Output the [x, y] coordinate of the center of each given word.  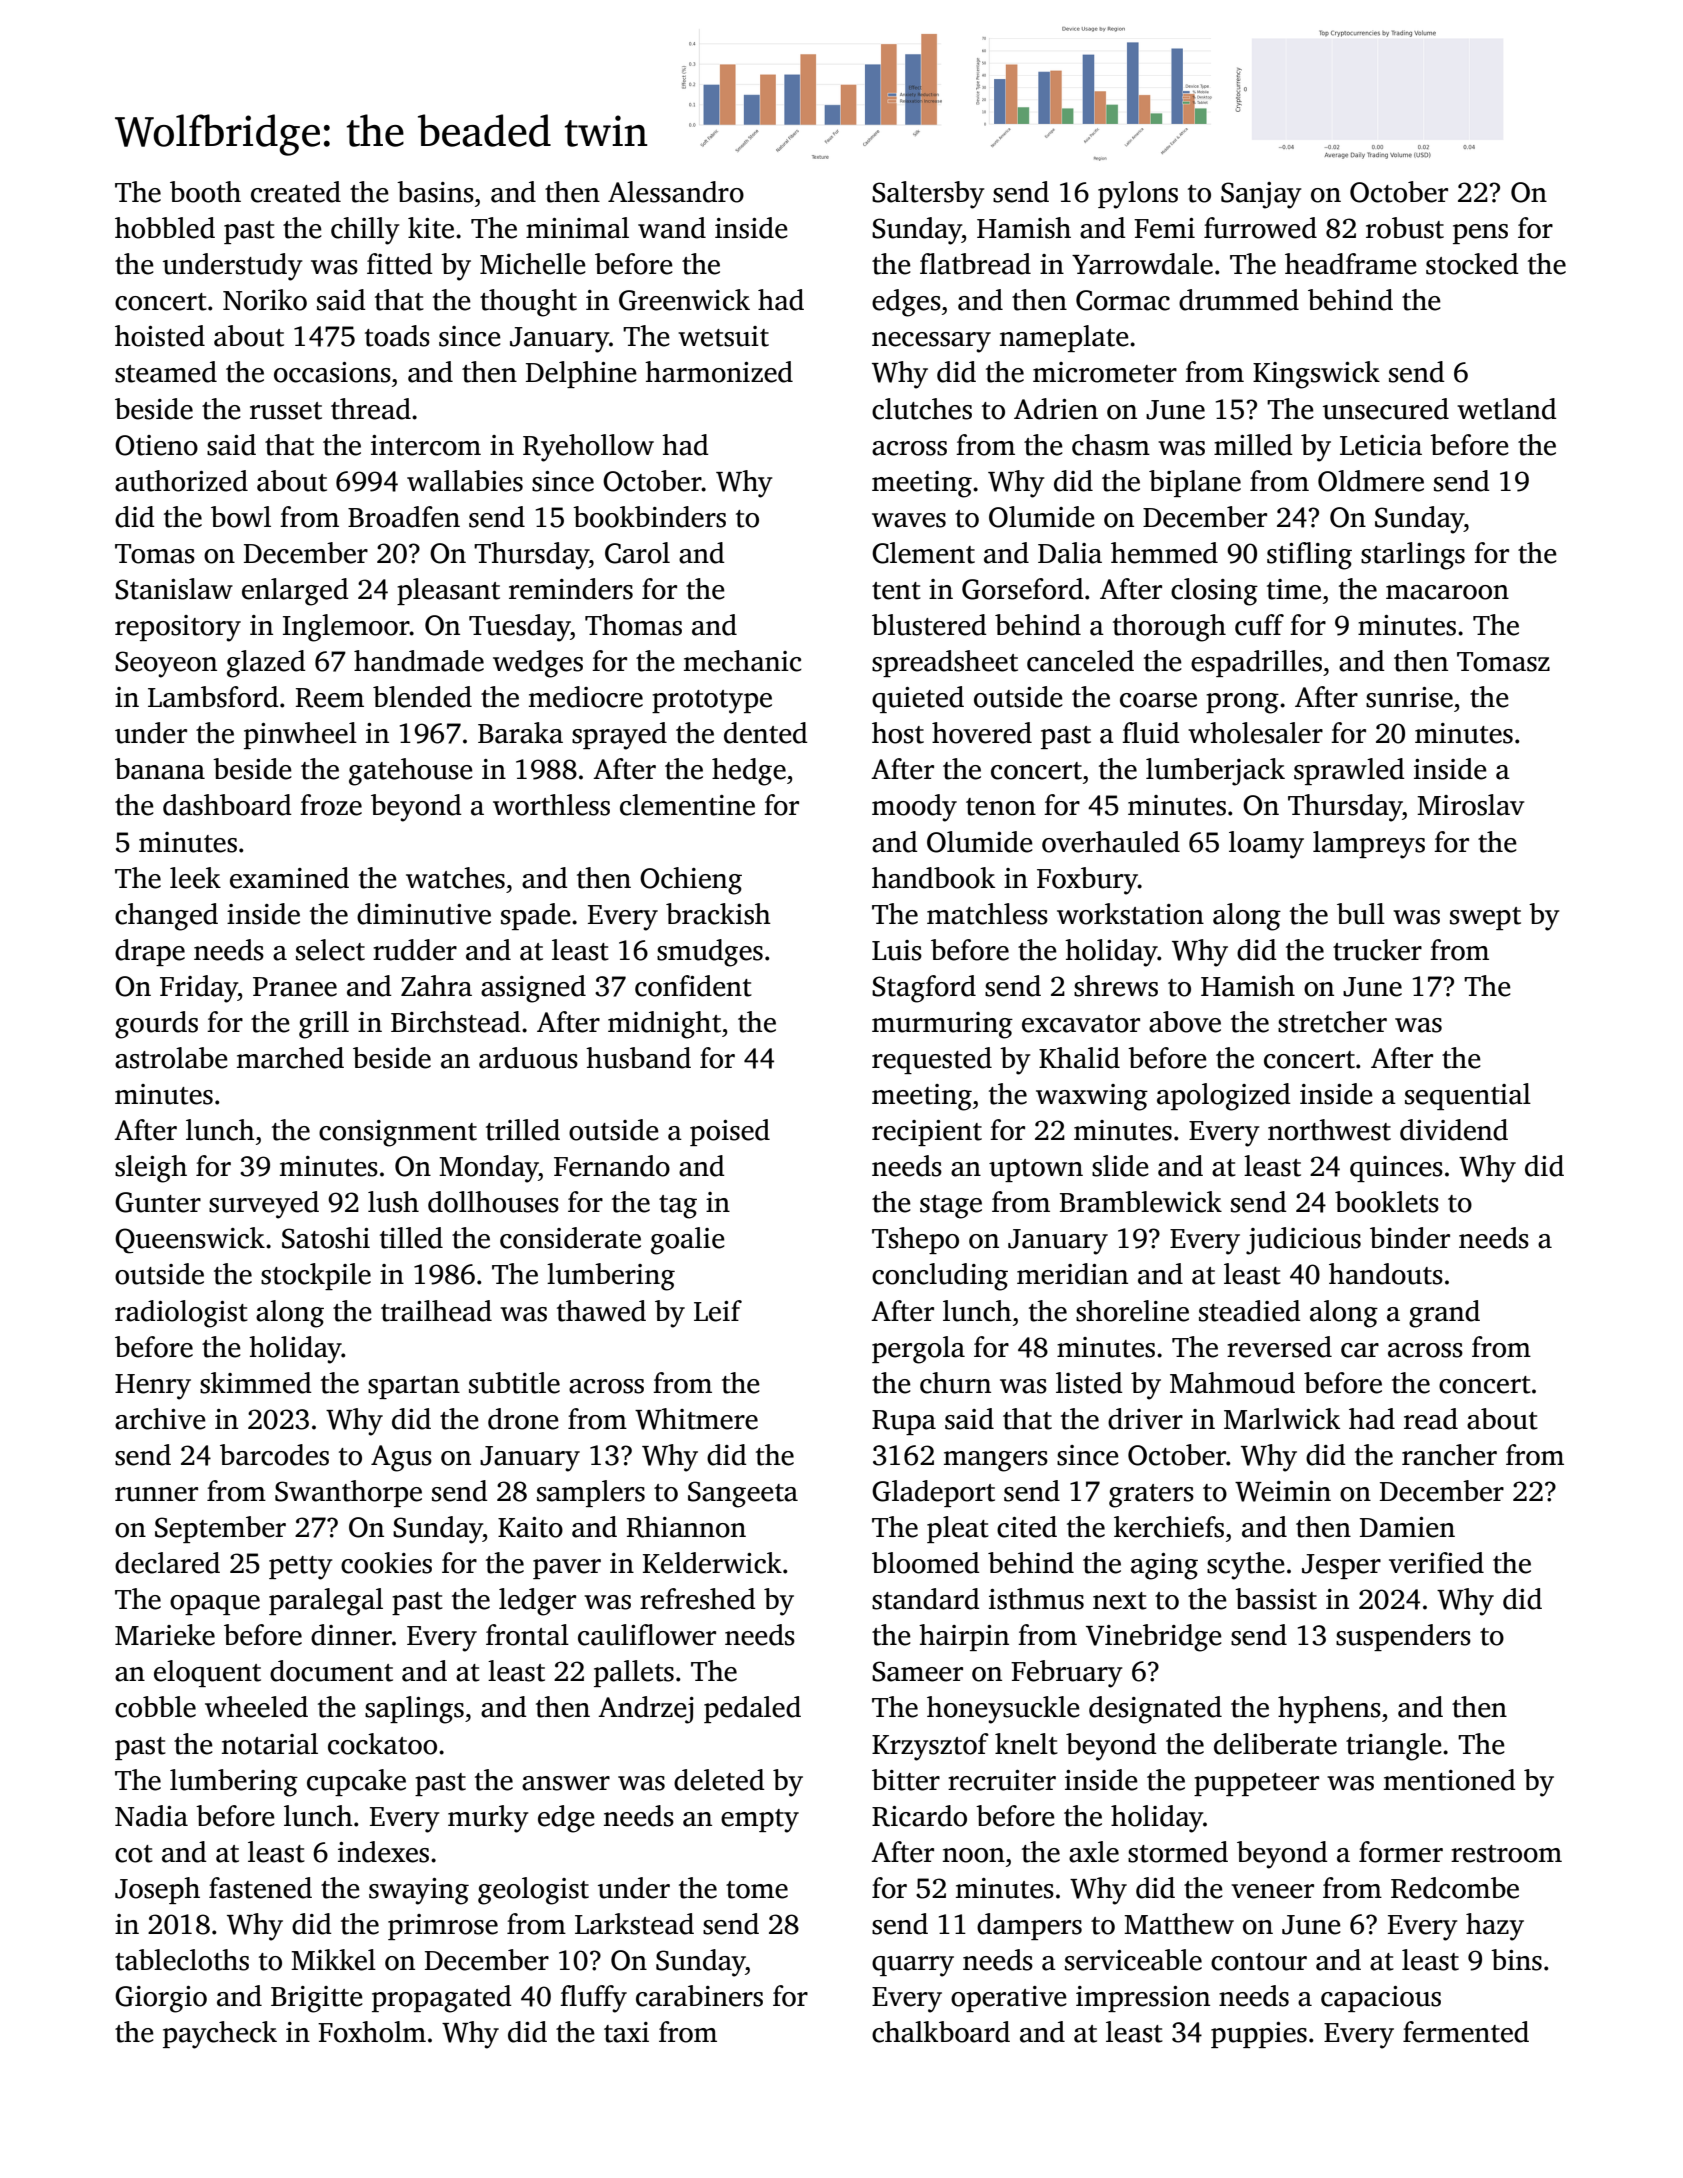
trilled [523, 1130]
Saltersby [928, 195]
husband [638, 1058]
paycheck [220, 2035]
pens [1480, 234]
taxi [626, 2032]
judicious [1303, 1241]
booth [205, 192]
